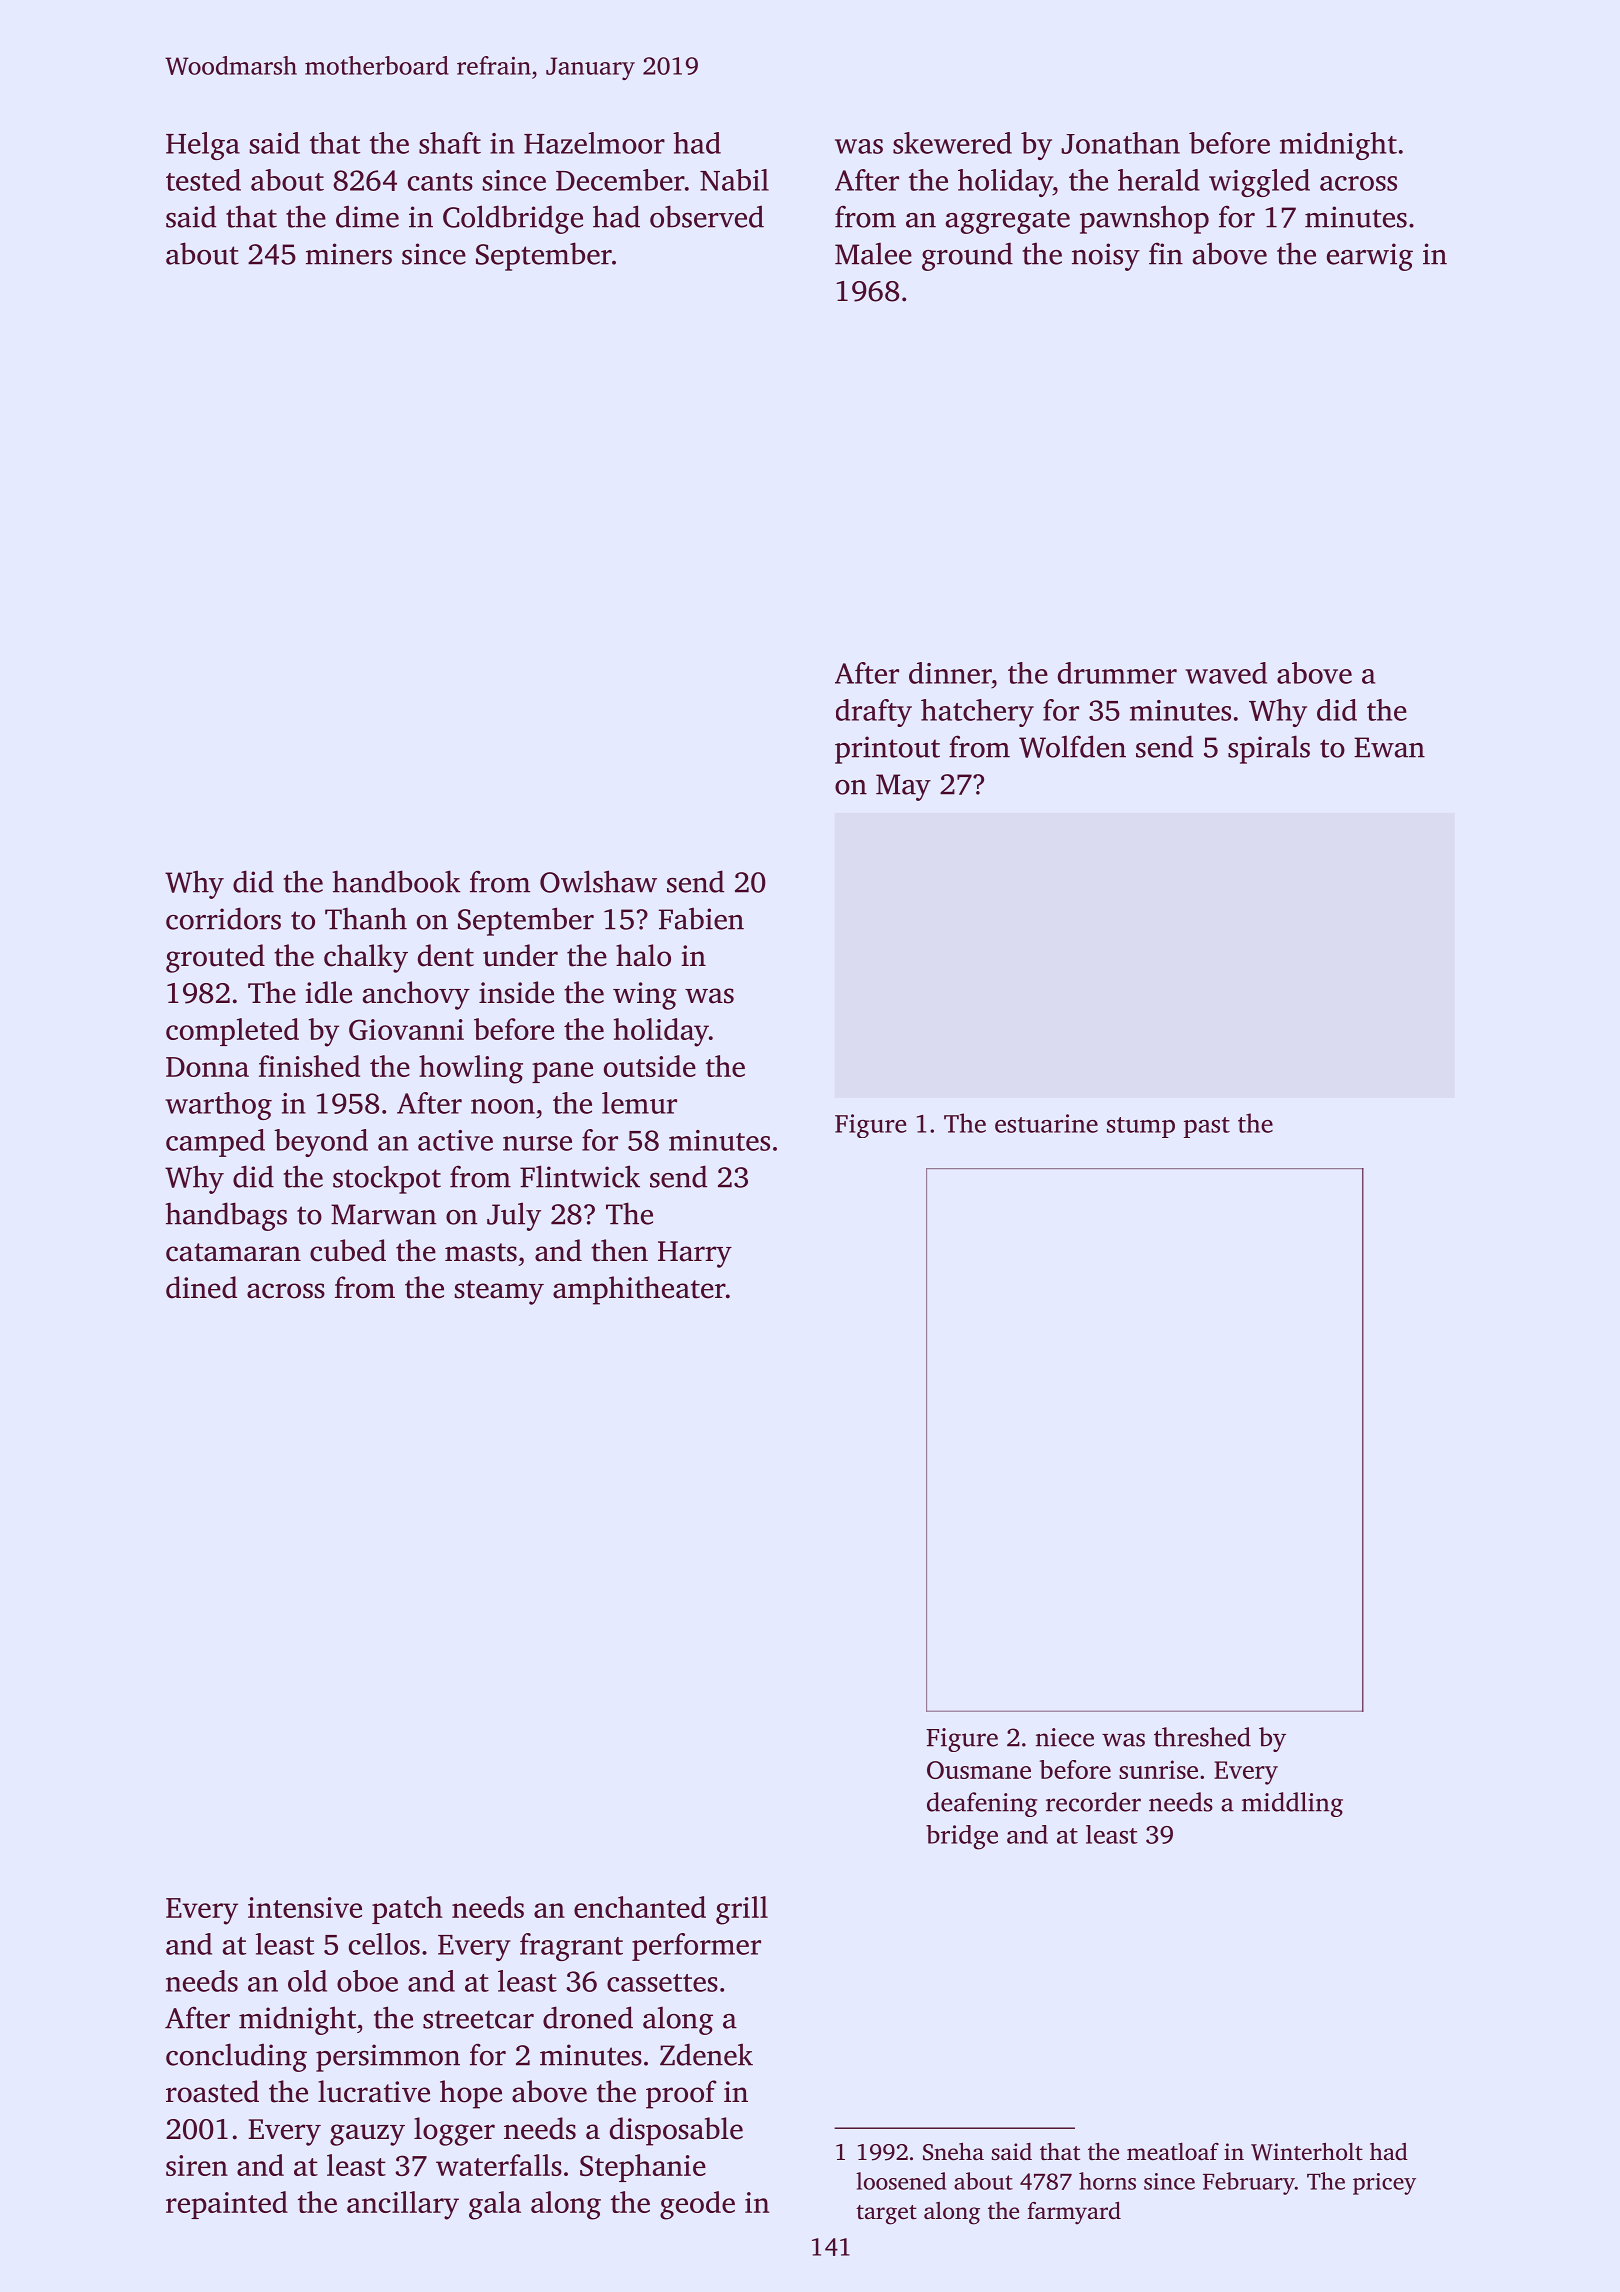 Image resolution: width=1620 pixels, height=2292 pixels. I want to click on ground, so click(967, 256).
